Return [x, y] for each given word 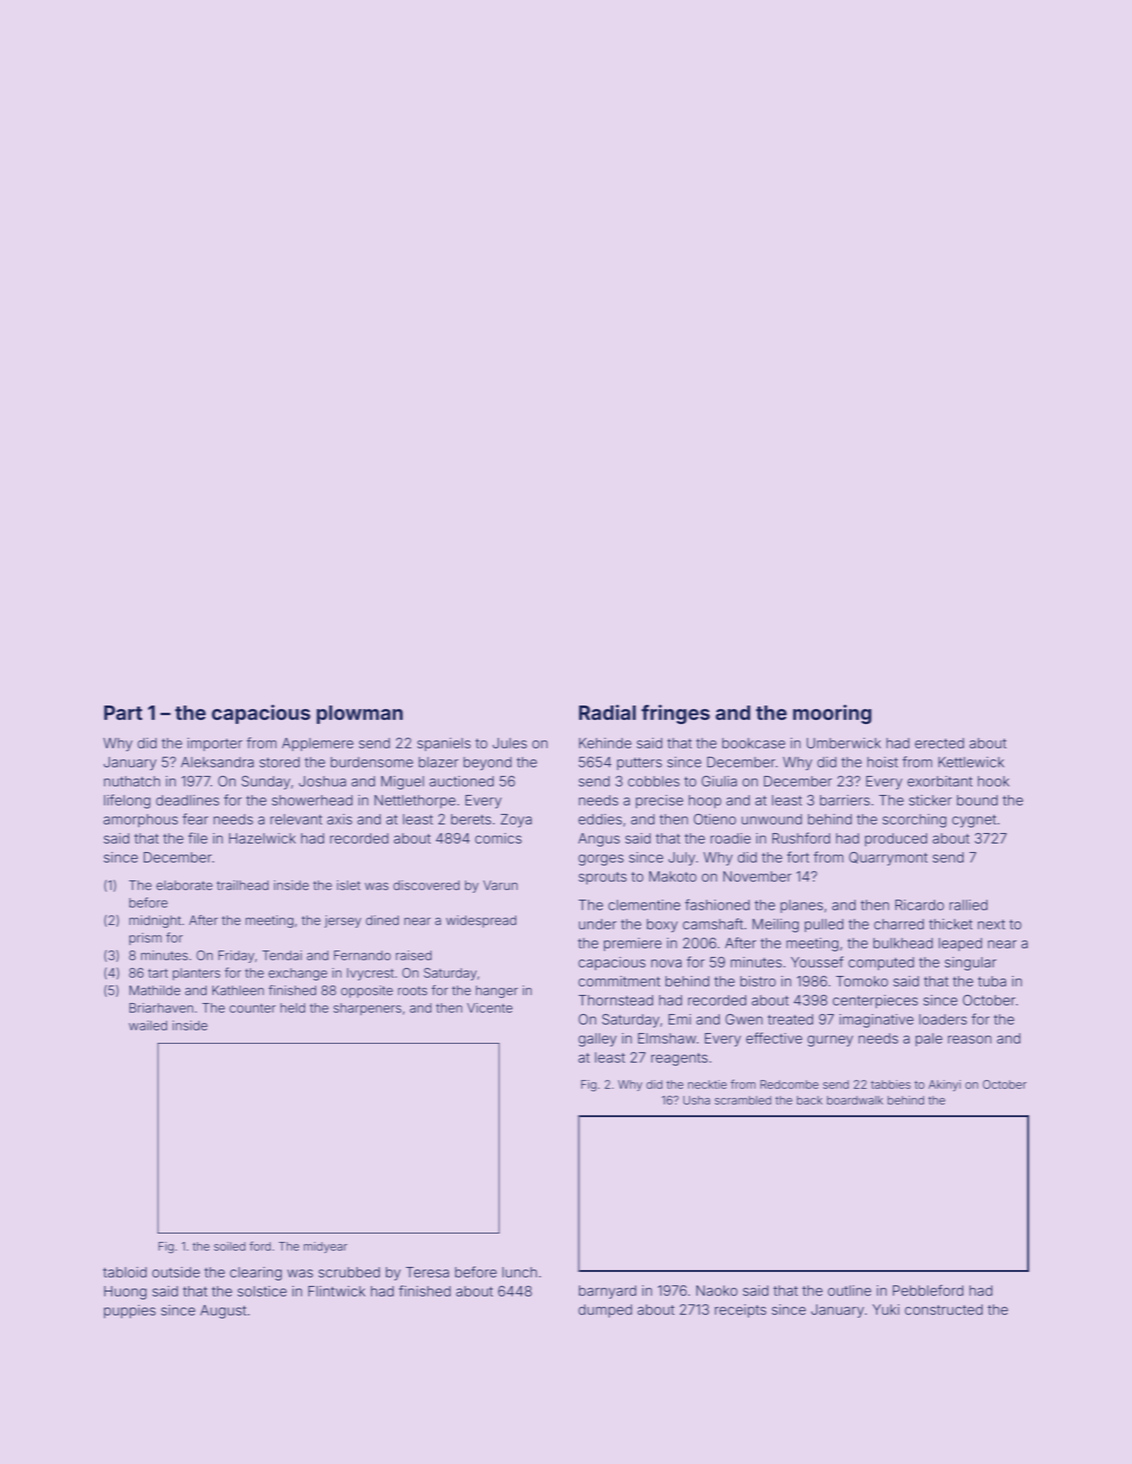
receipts [740, 1311]
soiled [230, 1246]
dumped [605, 1311]
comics [498, 838]
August [223, 1312]
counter [252, 1008]
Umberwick [844, 743]
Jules [510, 743]
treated [790, 1019]
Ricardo [919, 905]
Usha [696, 1100]
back [810, 1100]
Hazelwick [262, 838]
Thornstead [615, 1000]
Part [123, 712]
